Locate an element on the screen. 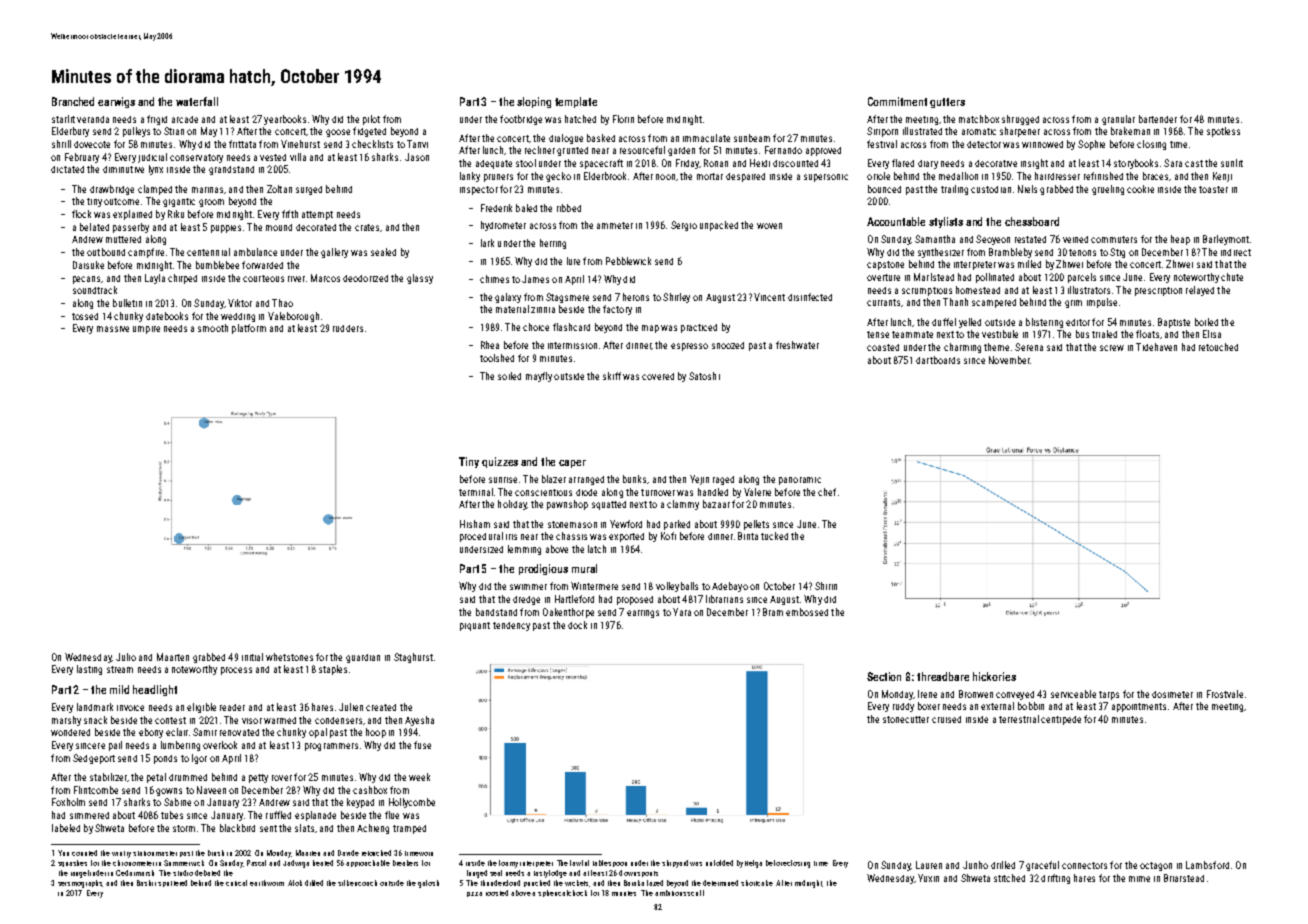 This screenshot has width=1308, height=924. Hisham is located at coordinates (475, 524).
